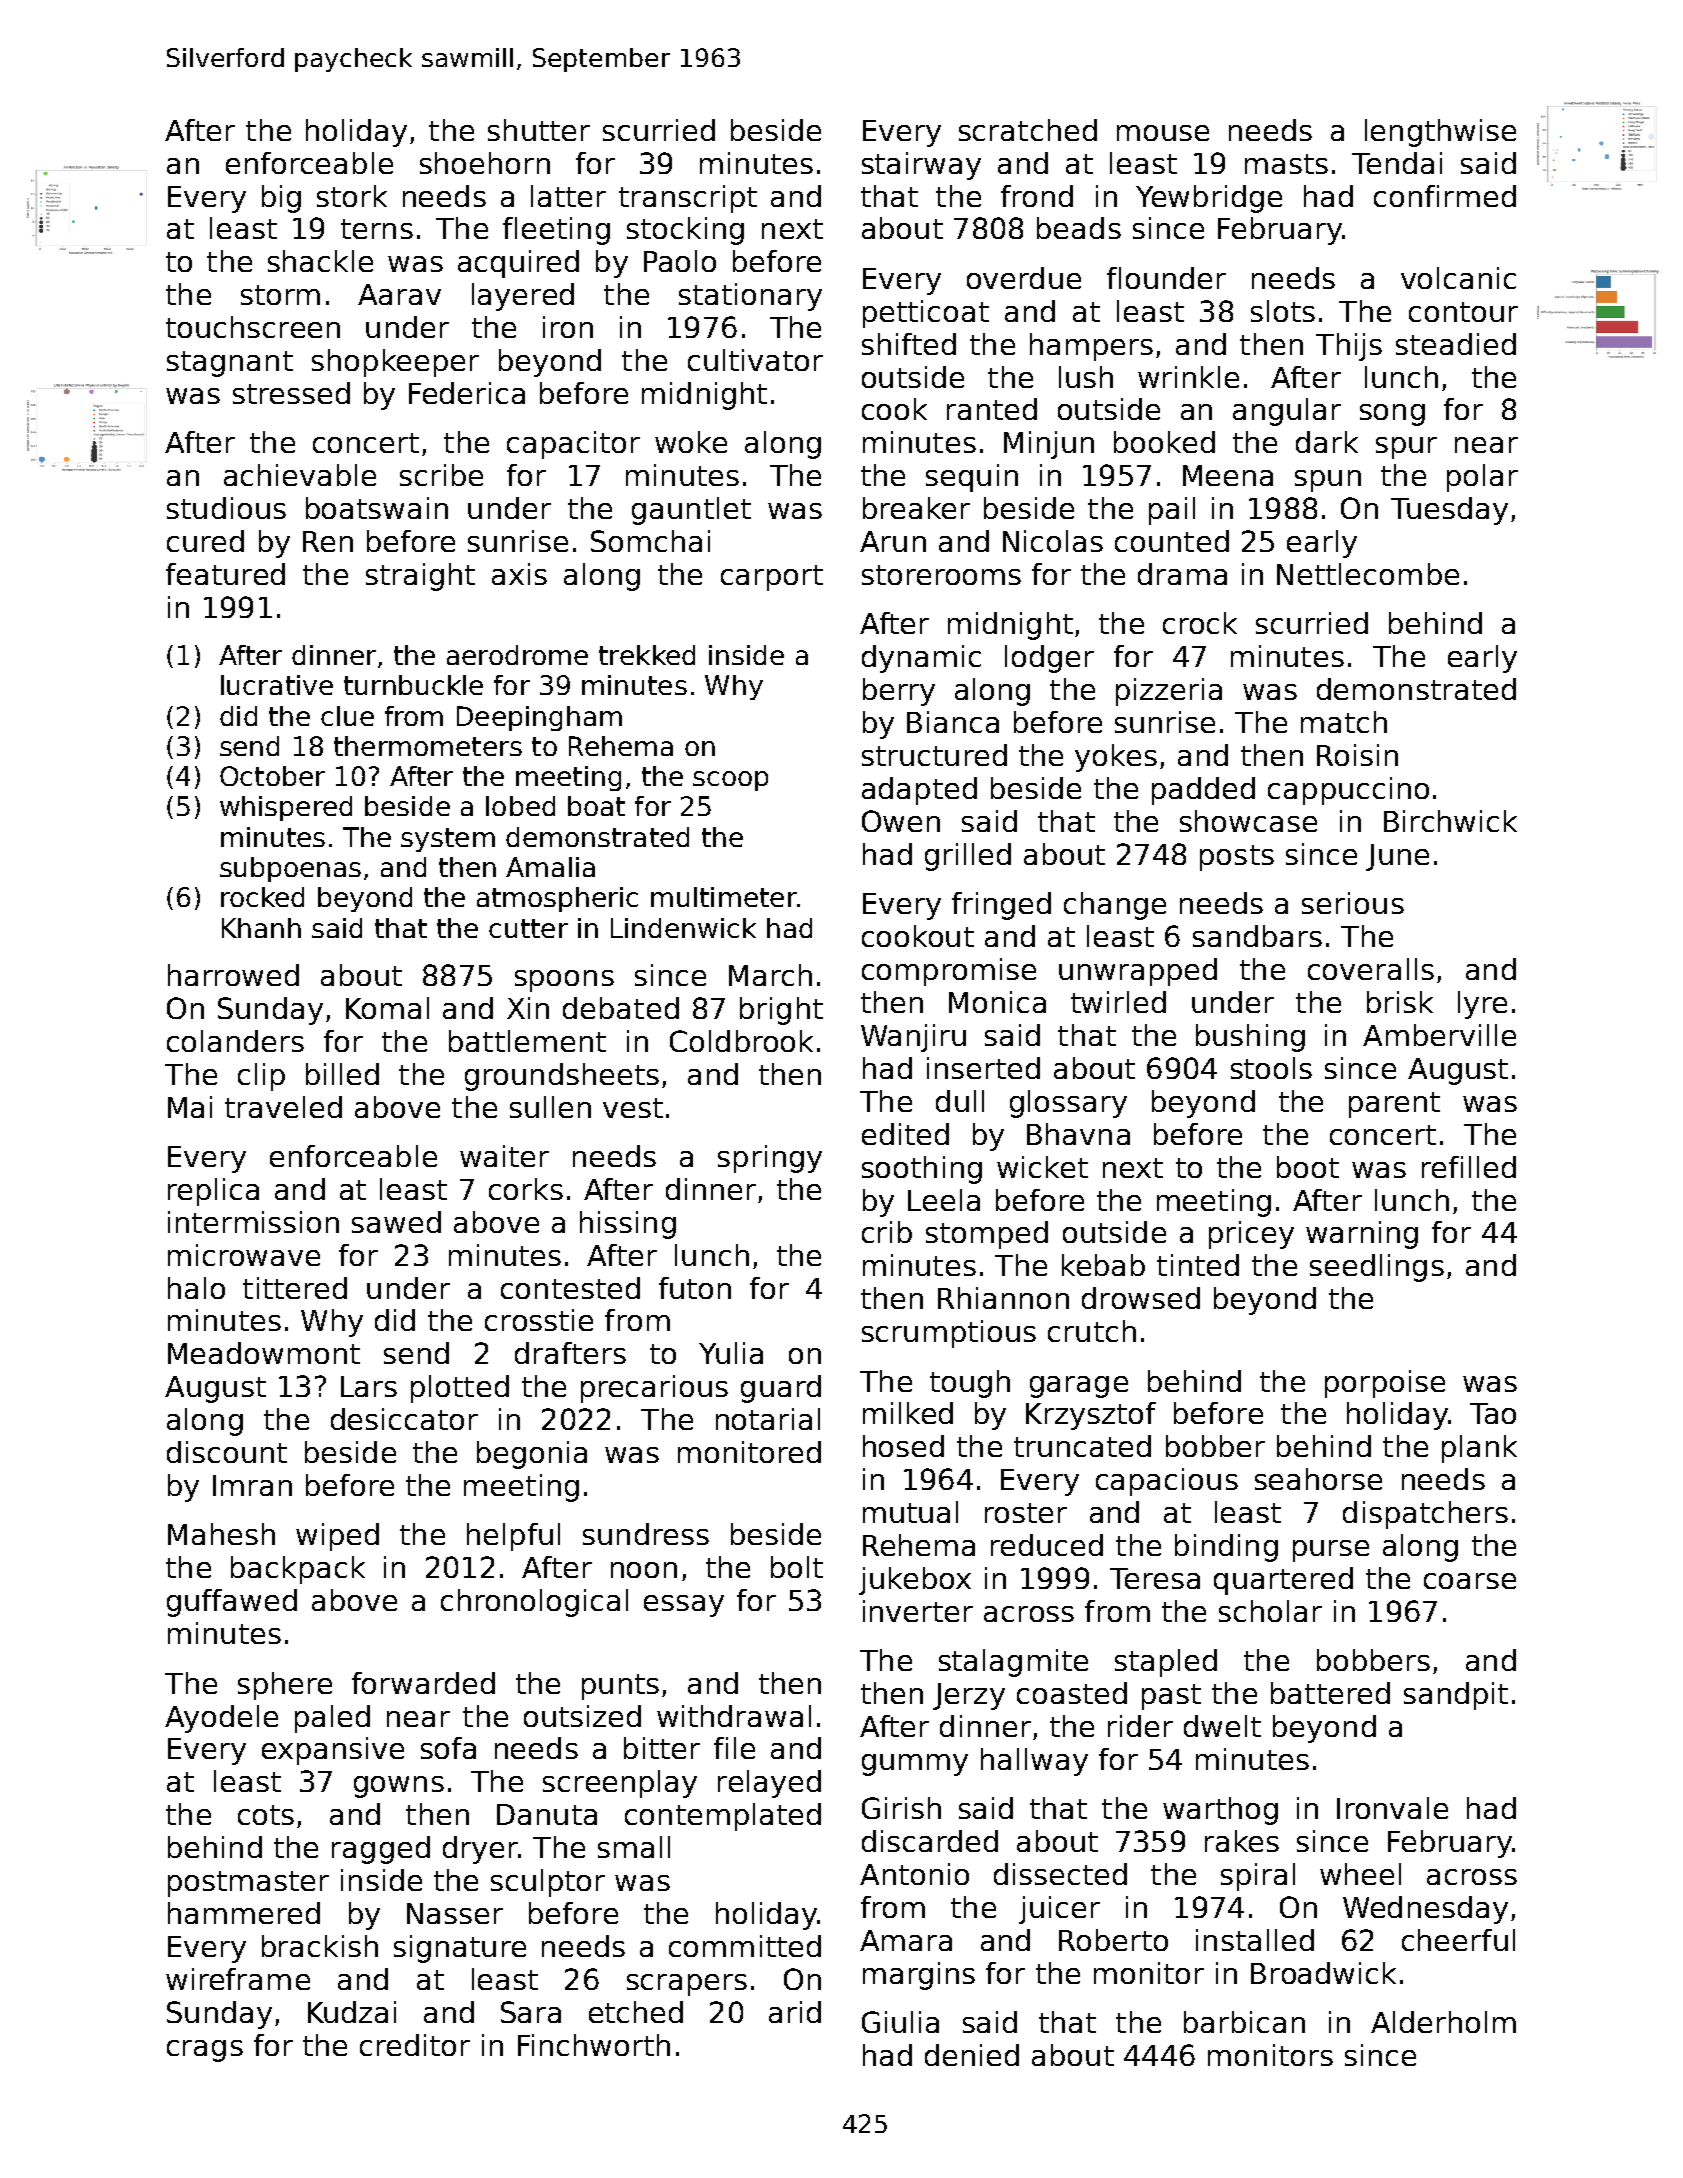  Describe the element at coordinates (1244, 2022) in the document. I see `barbican` at that location.
